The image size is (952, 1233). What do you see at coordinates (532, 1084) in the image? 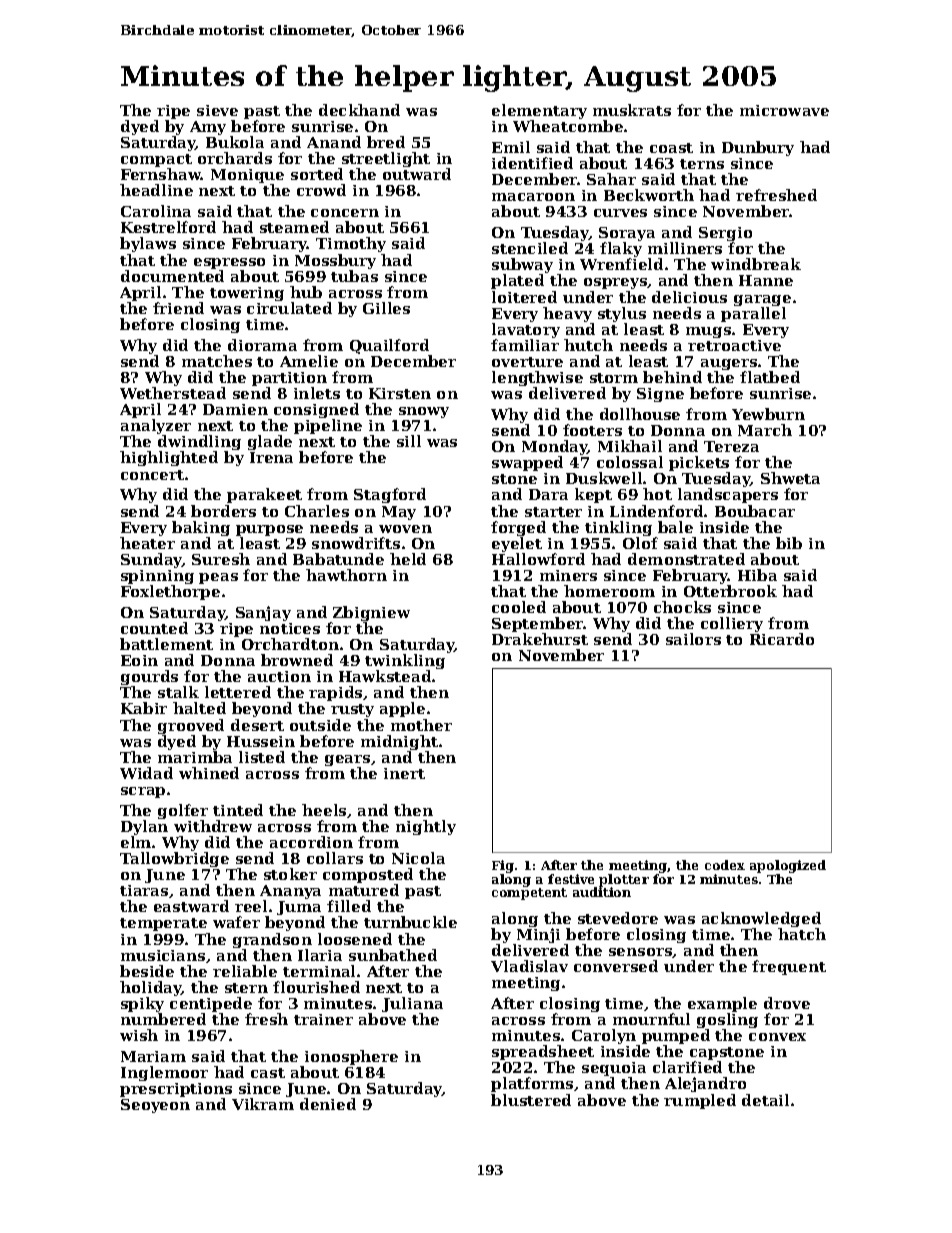
I see `platforms` at bounding box center [532, 1084].
